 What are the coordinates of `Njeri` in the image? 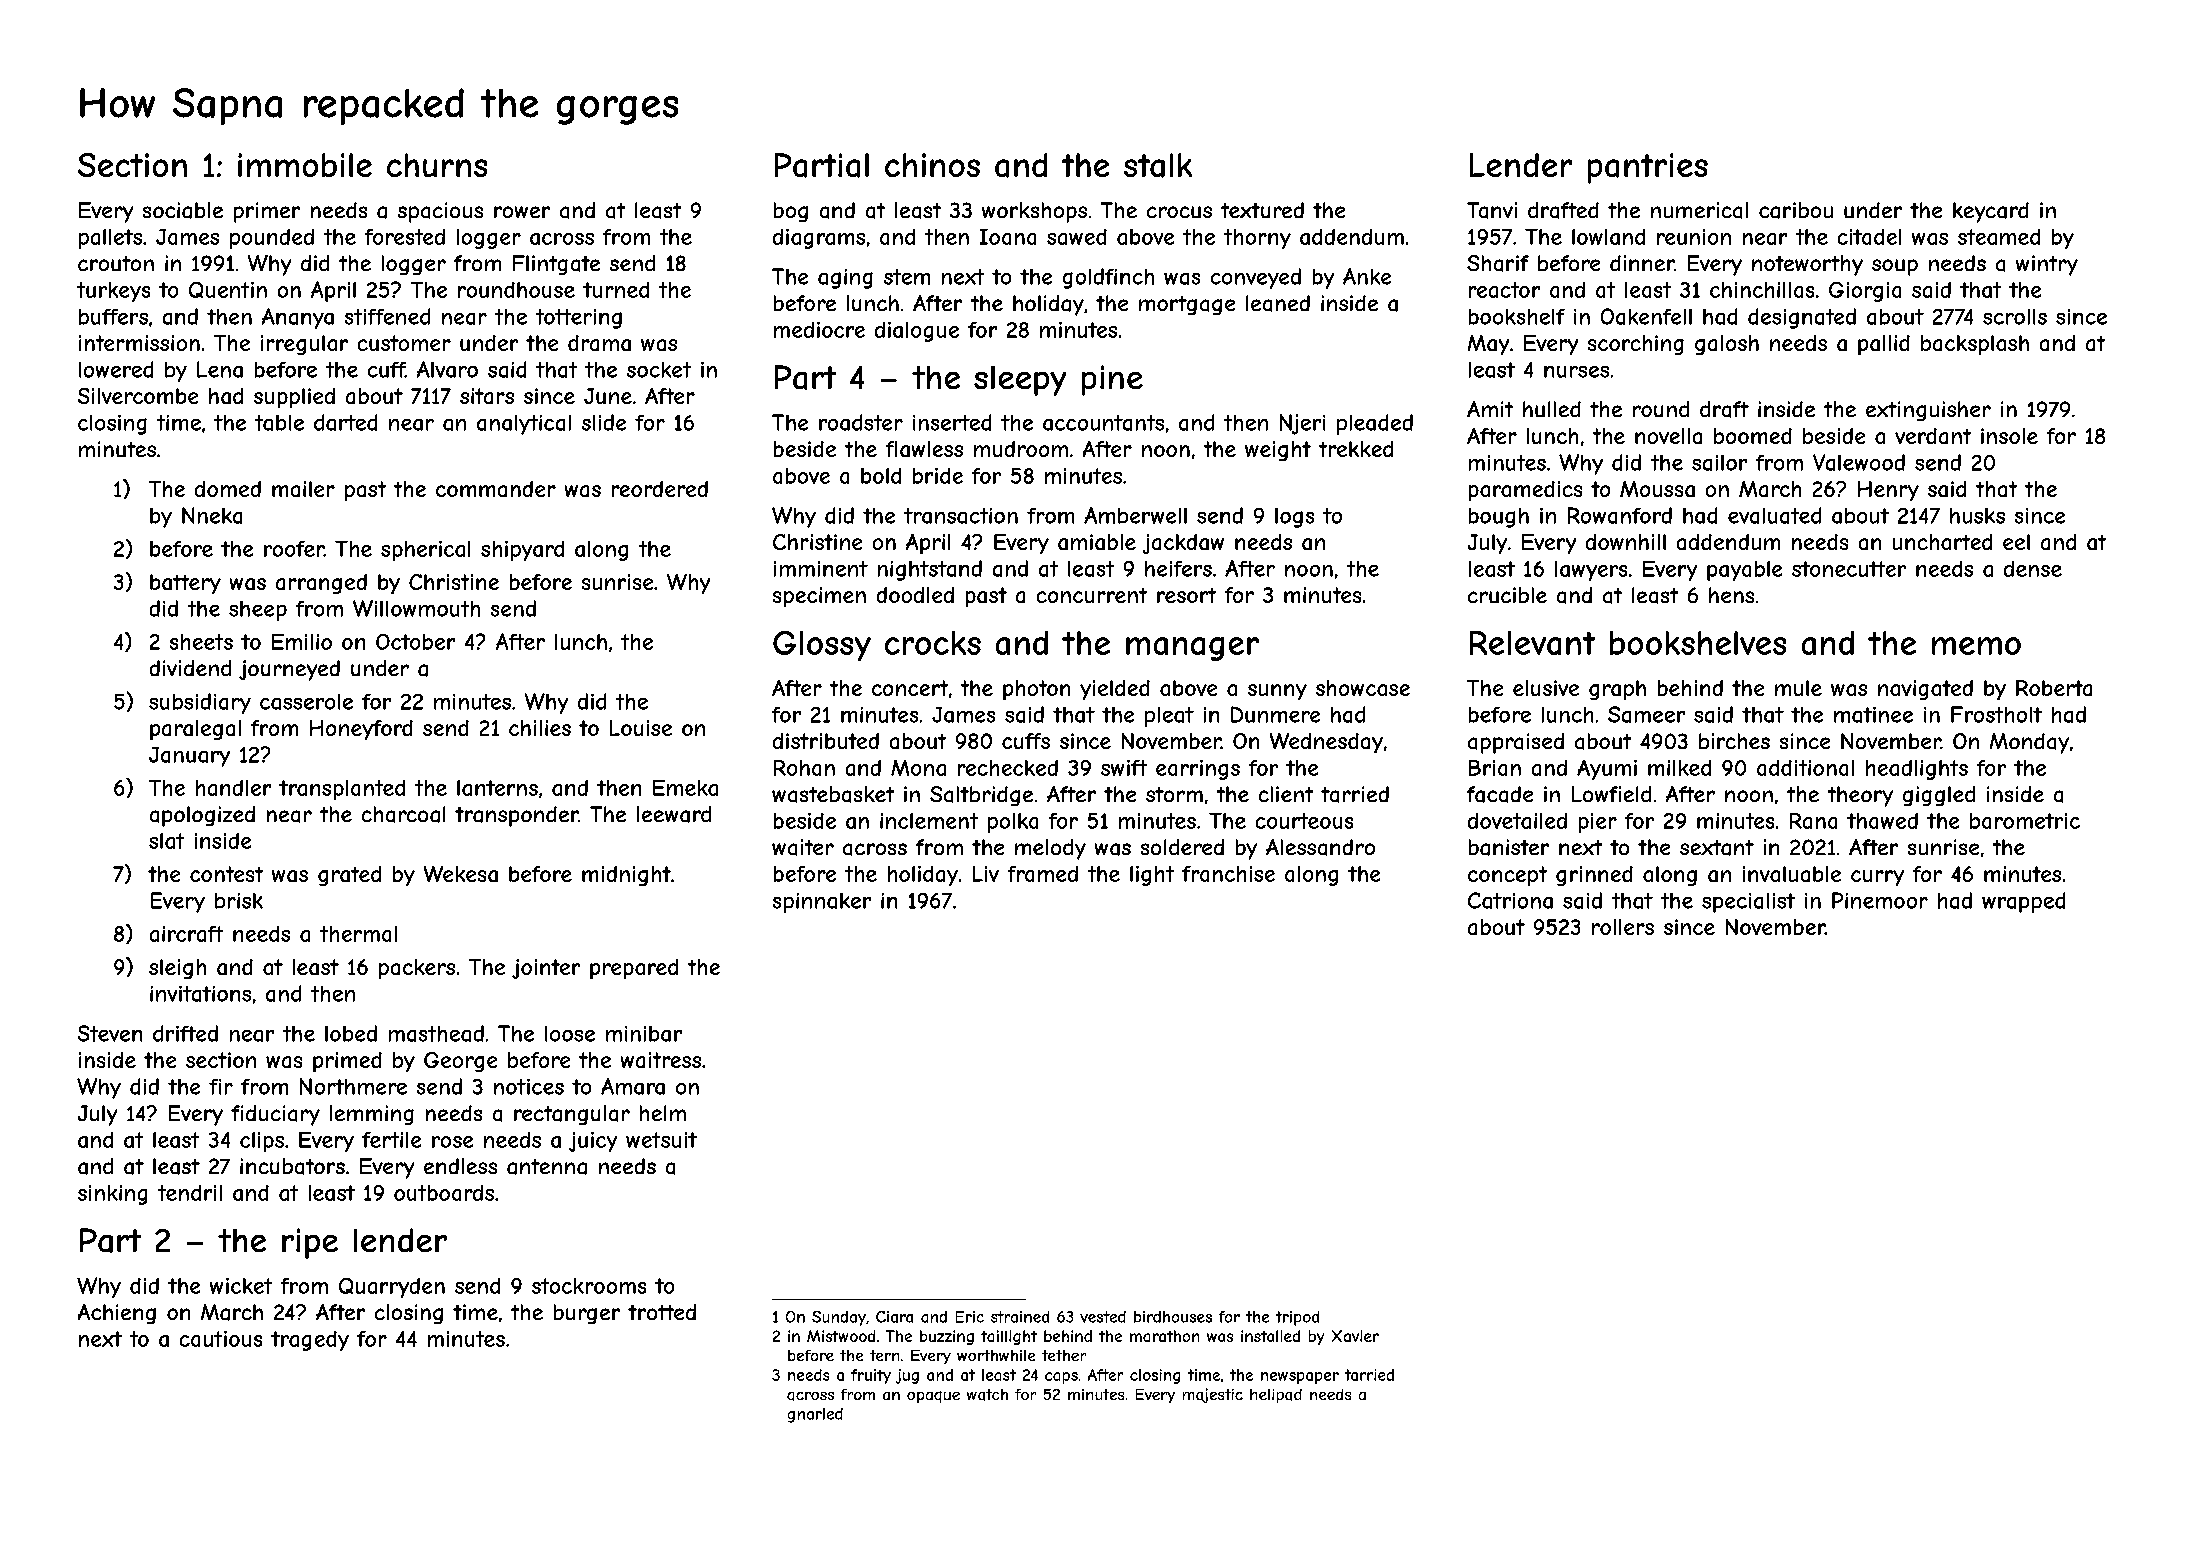 It's located at (1302, 424).
